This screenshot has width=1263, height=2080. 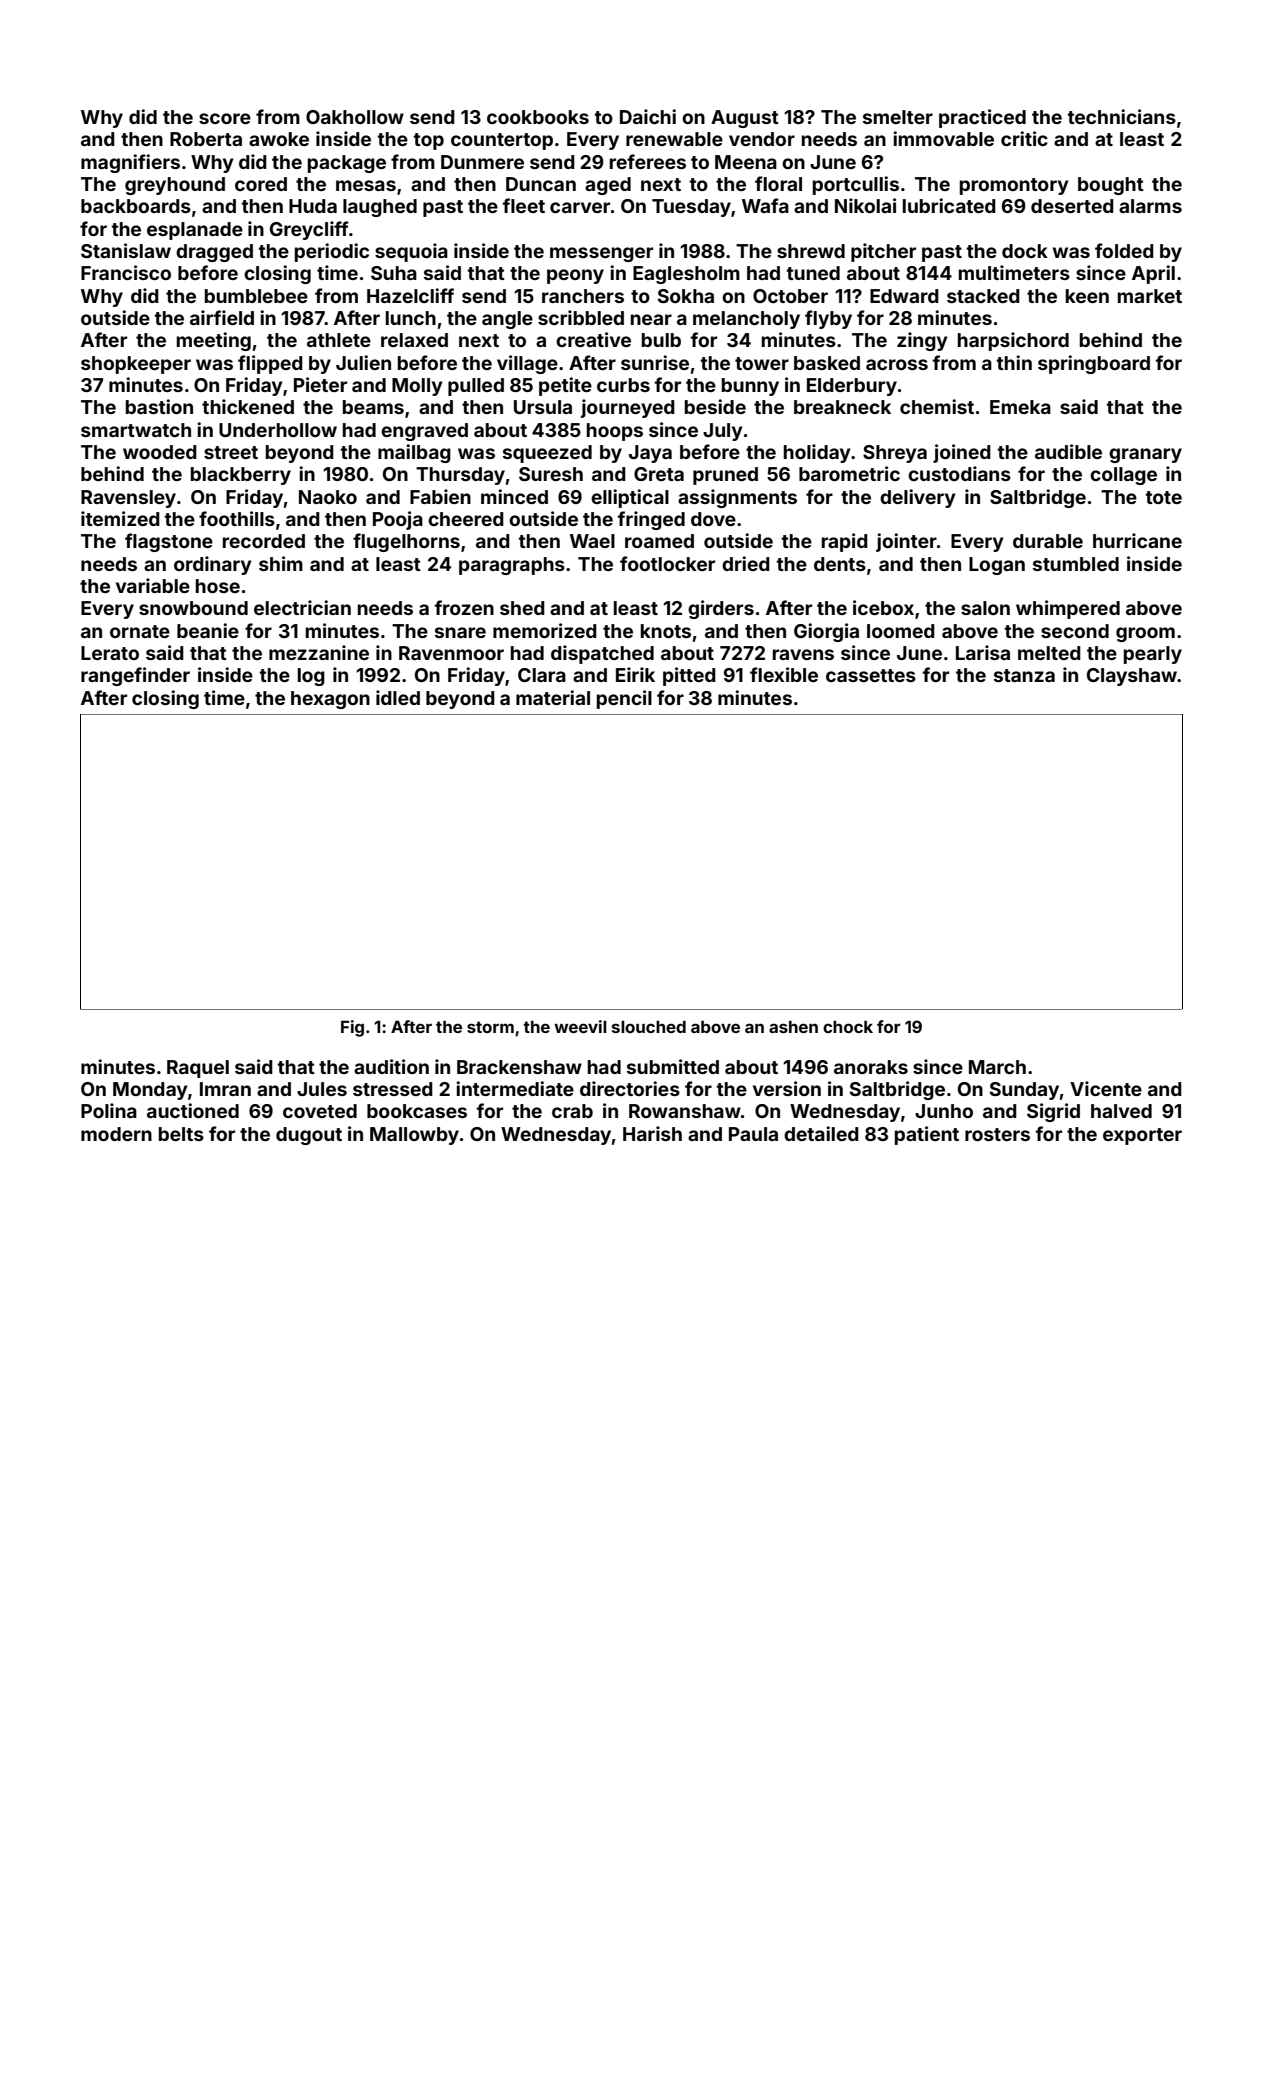 What do you see at coordinates (691, 208) in the screenshot?
I see `Tuesday` at bounding box center [691, 208].
